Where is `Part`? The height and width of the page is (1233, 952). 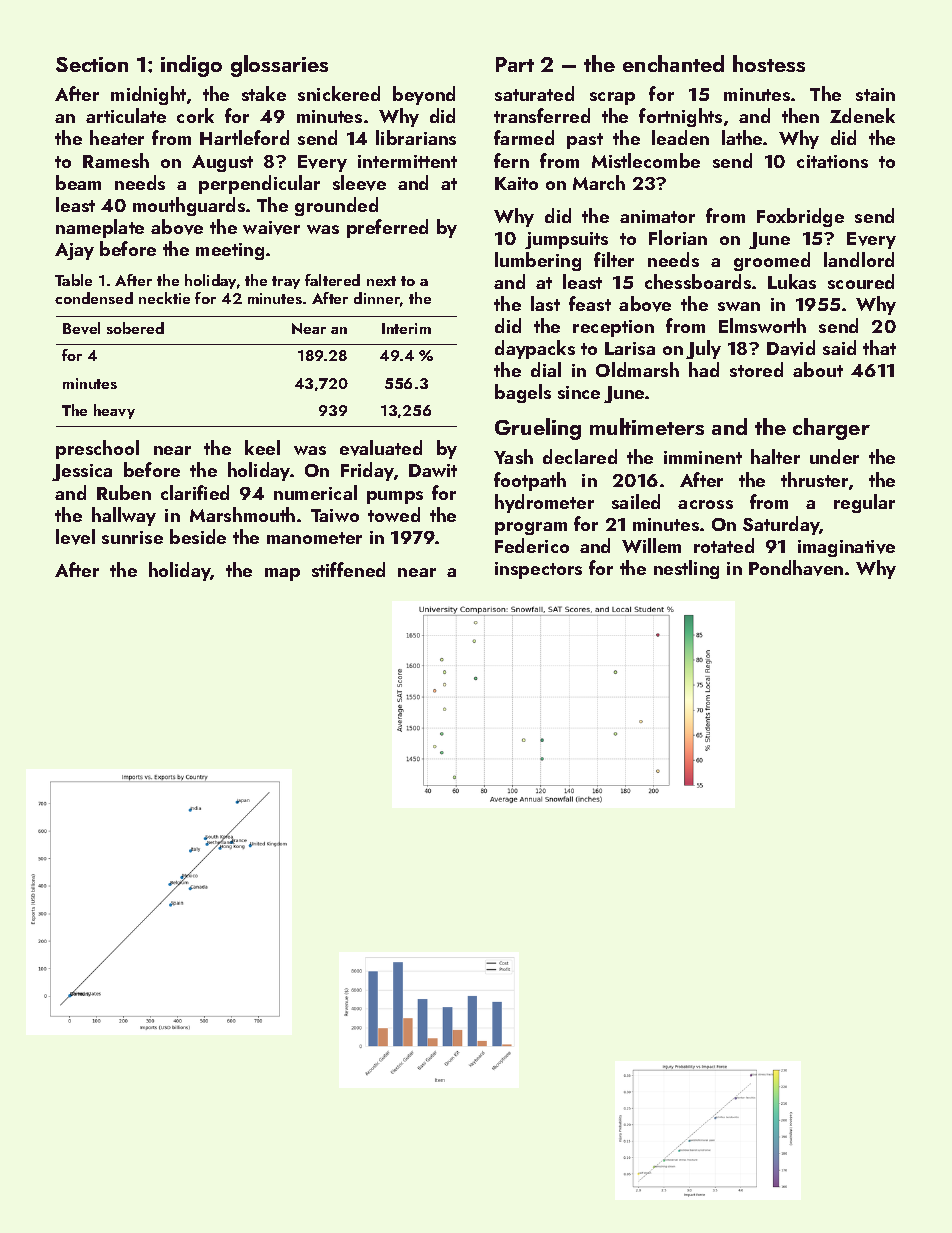 Part is located at coordinates (515, 64).
